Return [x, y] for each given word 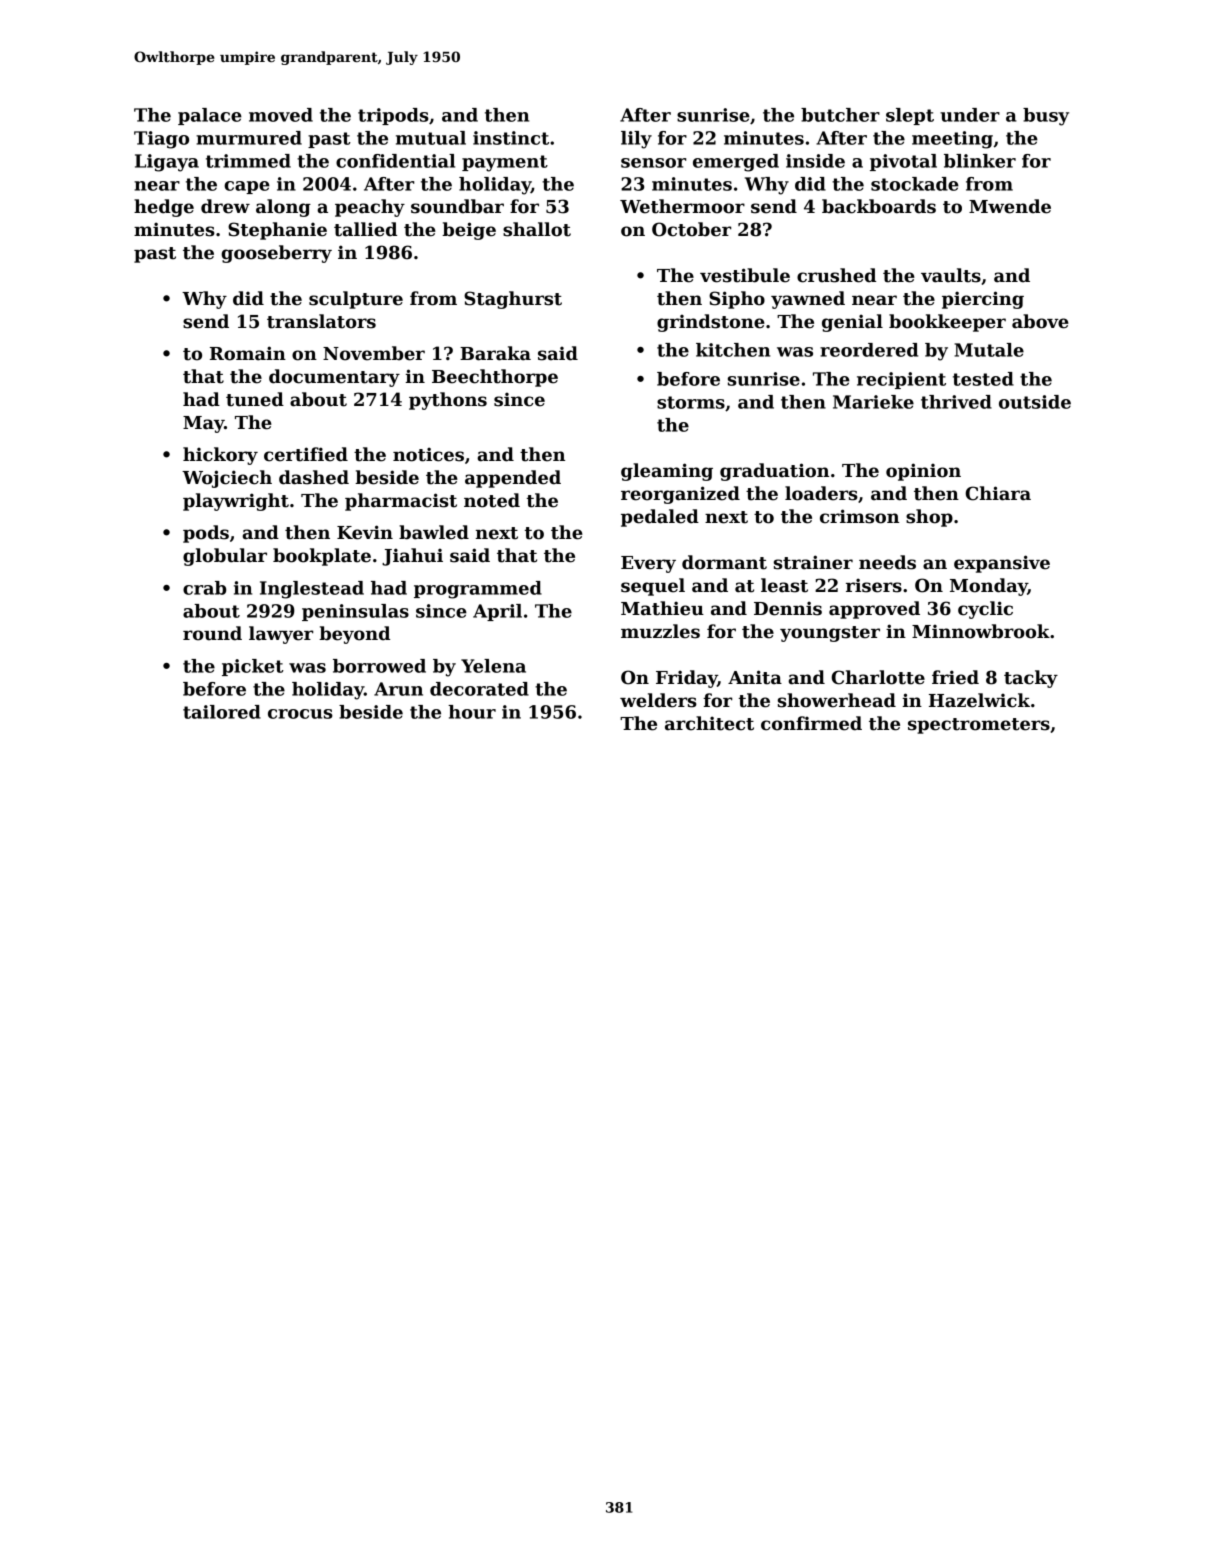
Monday [989, 587]
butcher [840, 115]
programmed [478, 590]
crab [204, 588]
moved [281, 115]
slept [910, 116]
